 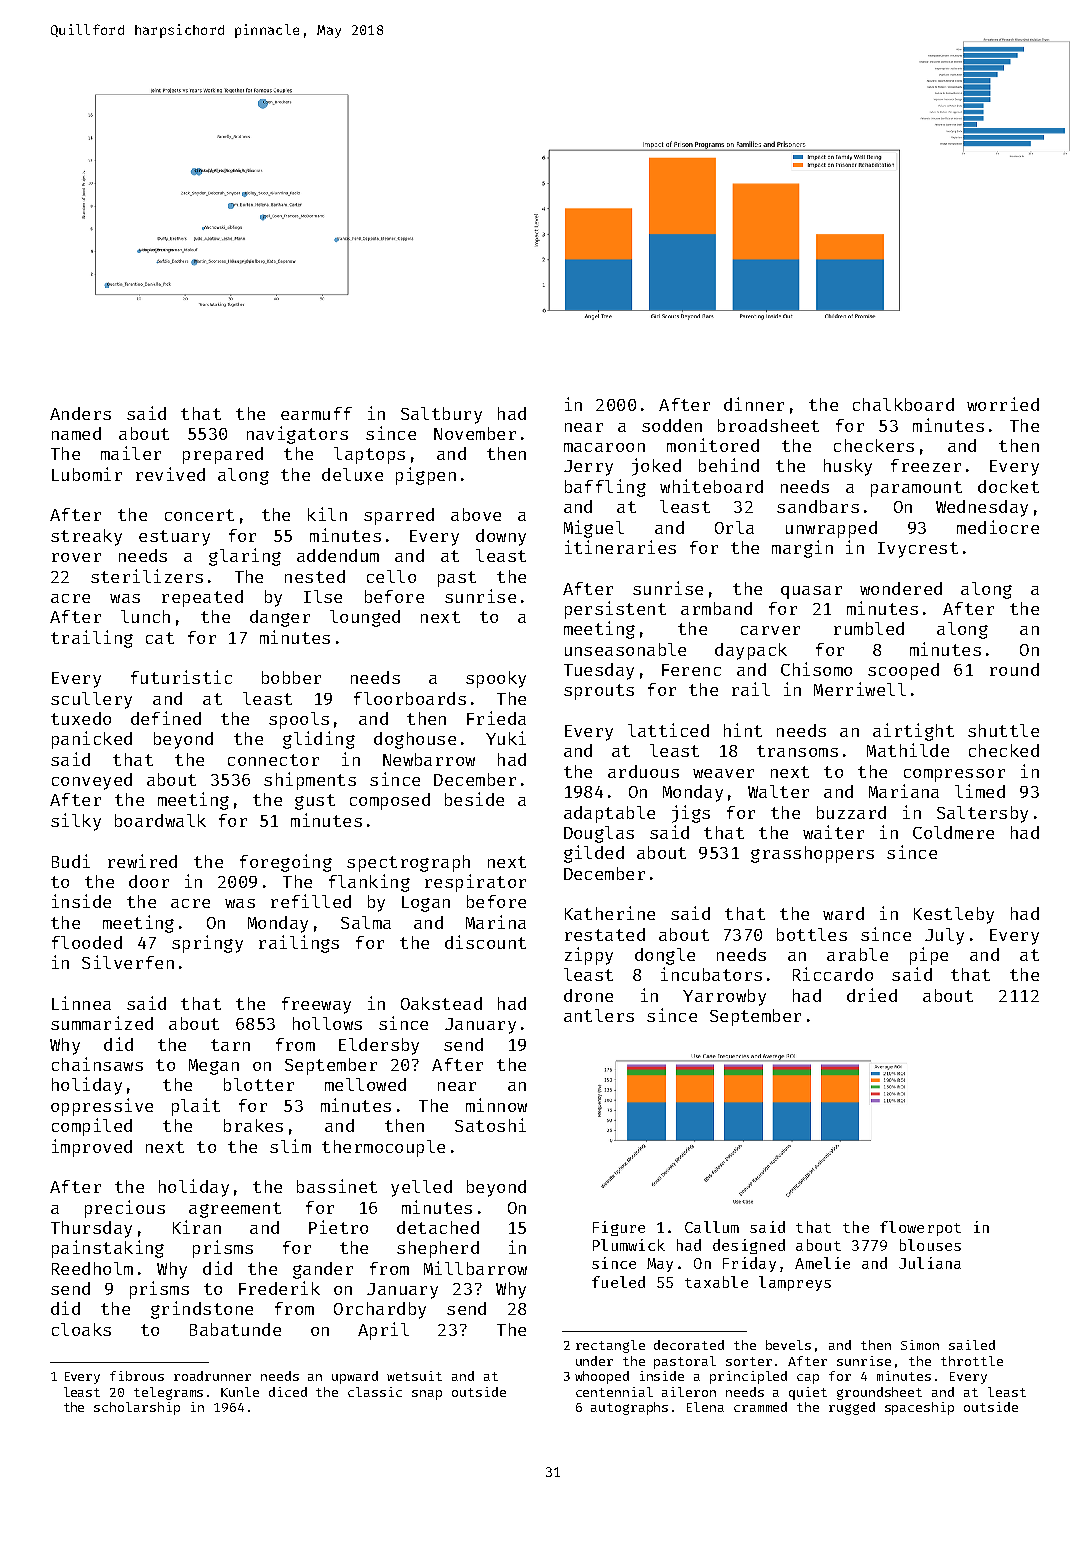 What do you see at coordinates (930, 1245) in the screenshot?
I see `blouses` at bounding box center [930, 1245].
